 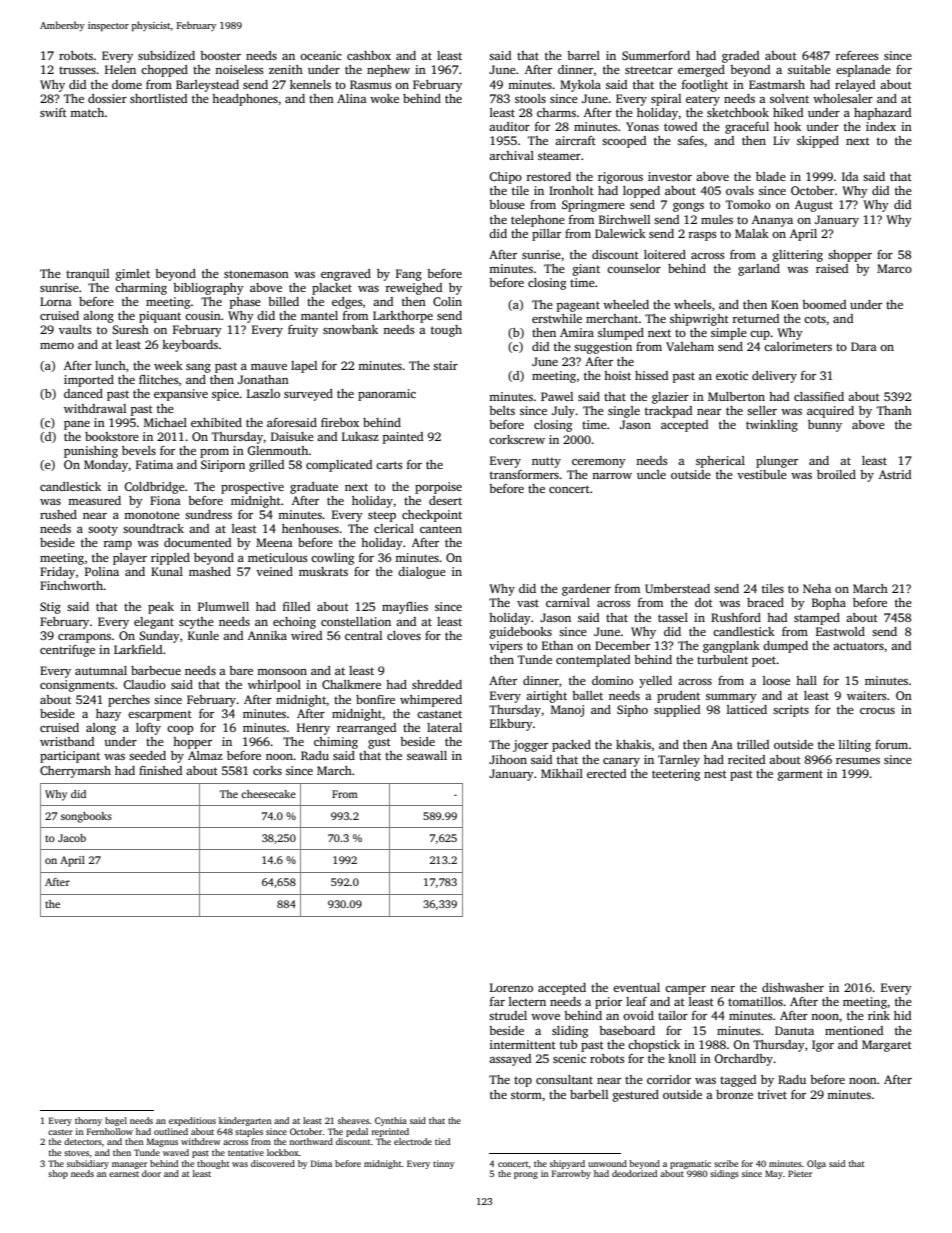 What do you see at coordinates (511, 987) in the screenshot?
I see `Lorenzo` at bounding box center [511, 987].
